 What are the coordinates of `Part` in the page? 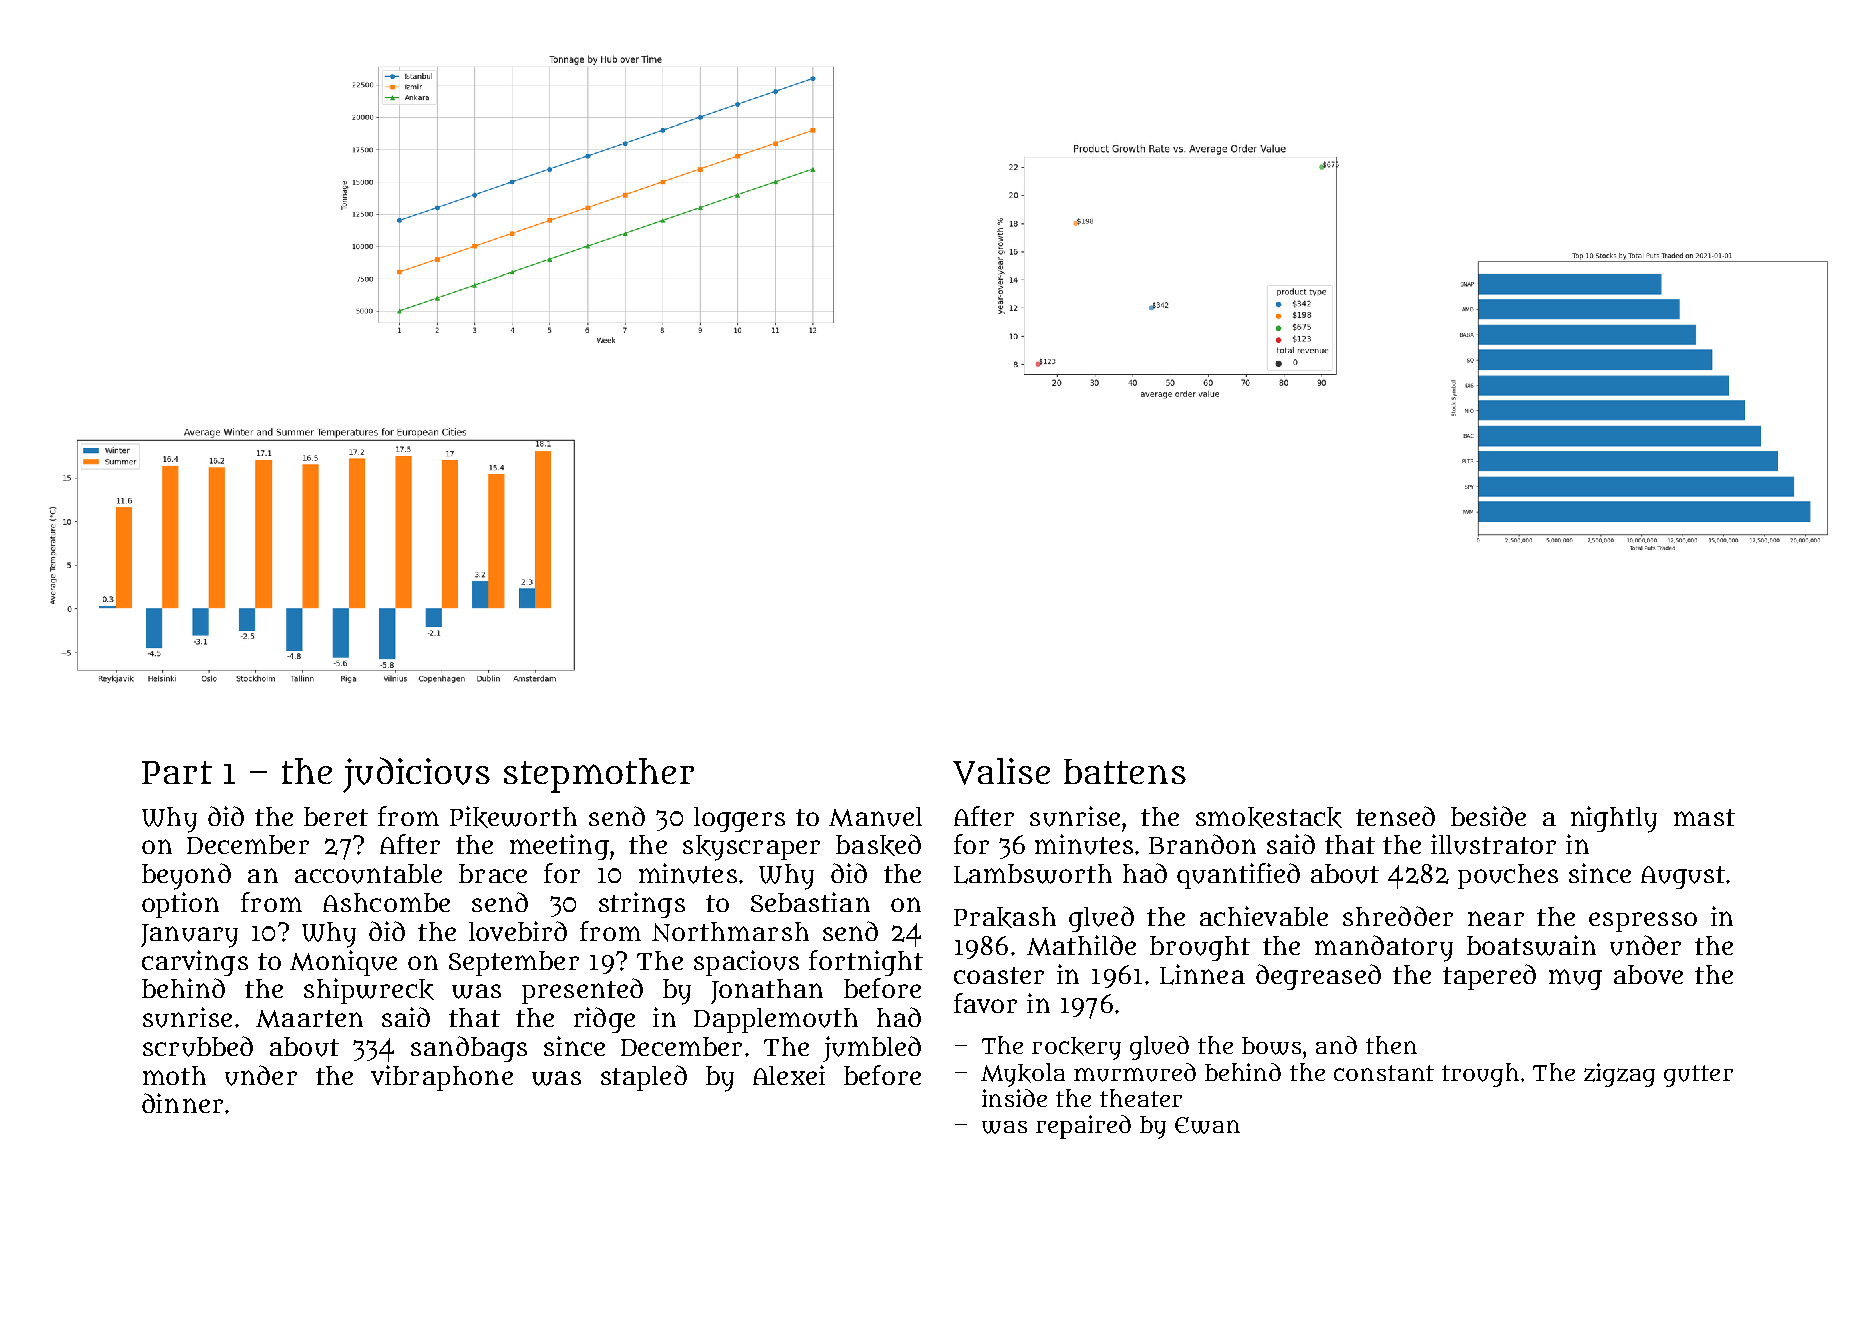 It's located at (177, 772).
